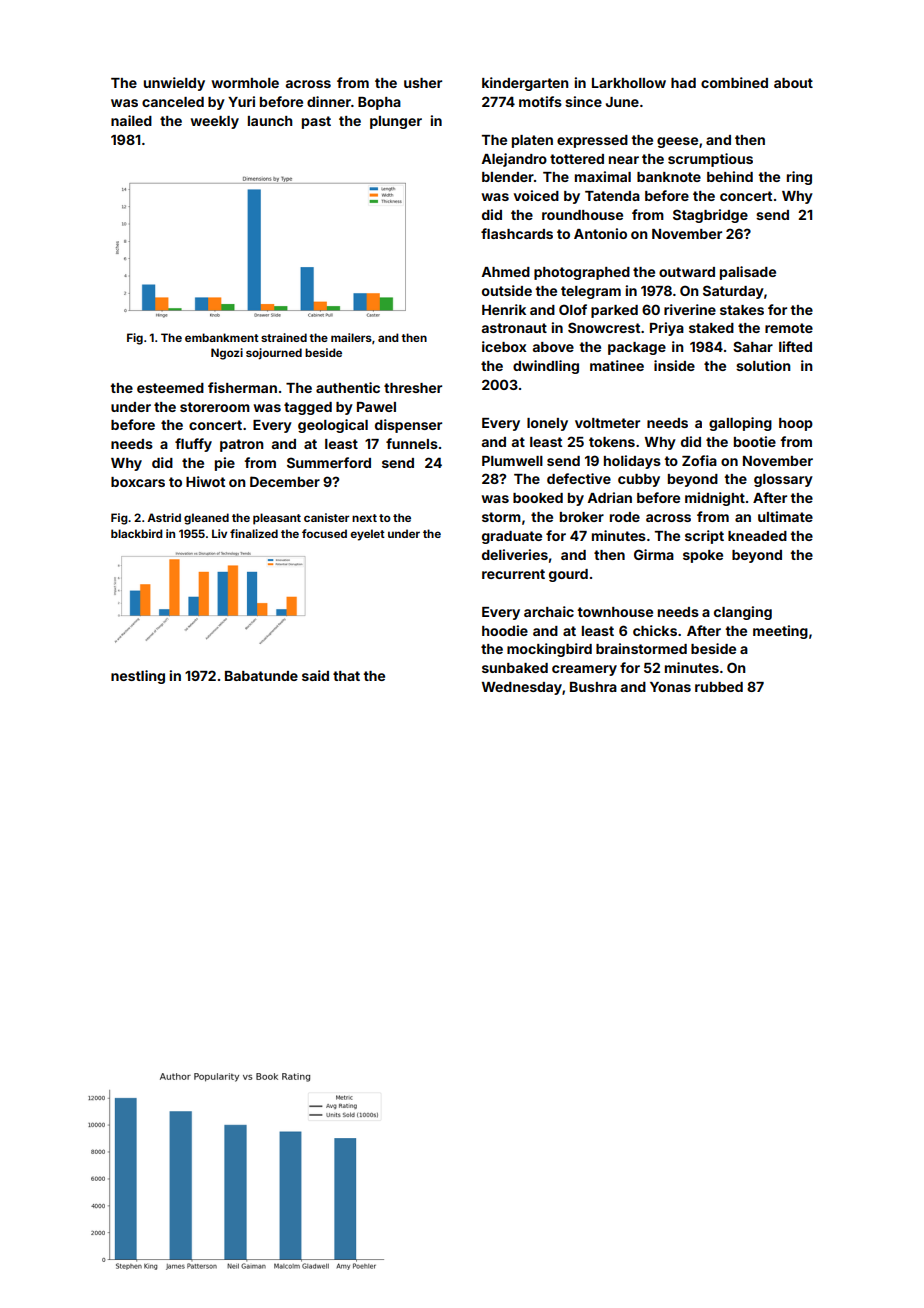  What do you see at coordinates (505, 630) in the screenshot?
I see `hoodie` at bounding box center [505, 630].
